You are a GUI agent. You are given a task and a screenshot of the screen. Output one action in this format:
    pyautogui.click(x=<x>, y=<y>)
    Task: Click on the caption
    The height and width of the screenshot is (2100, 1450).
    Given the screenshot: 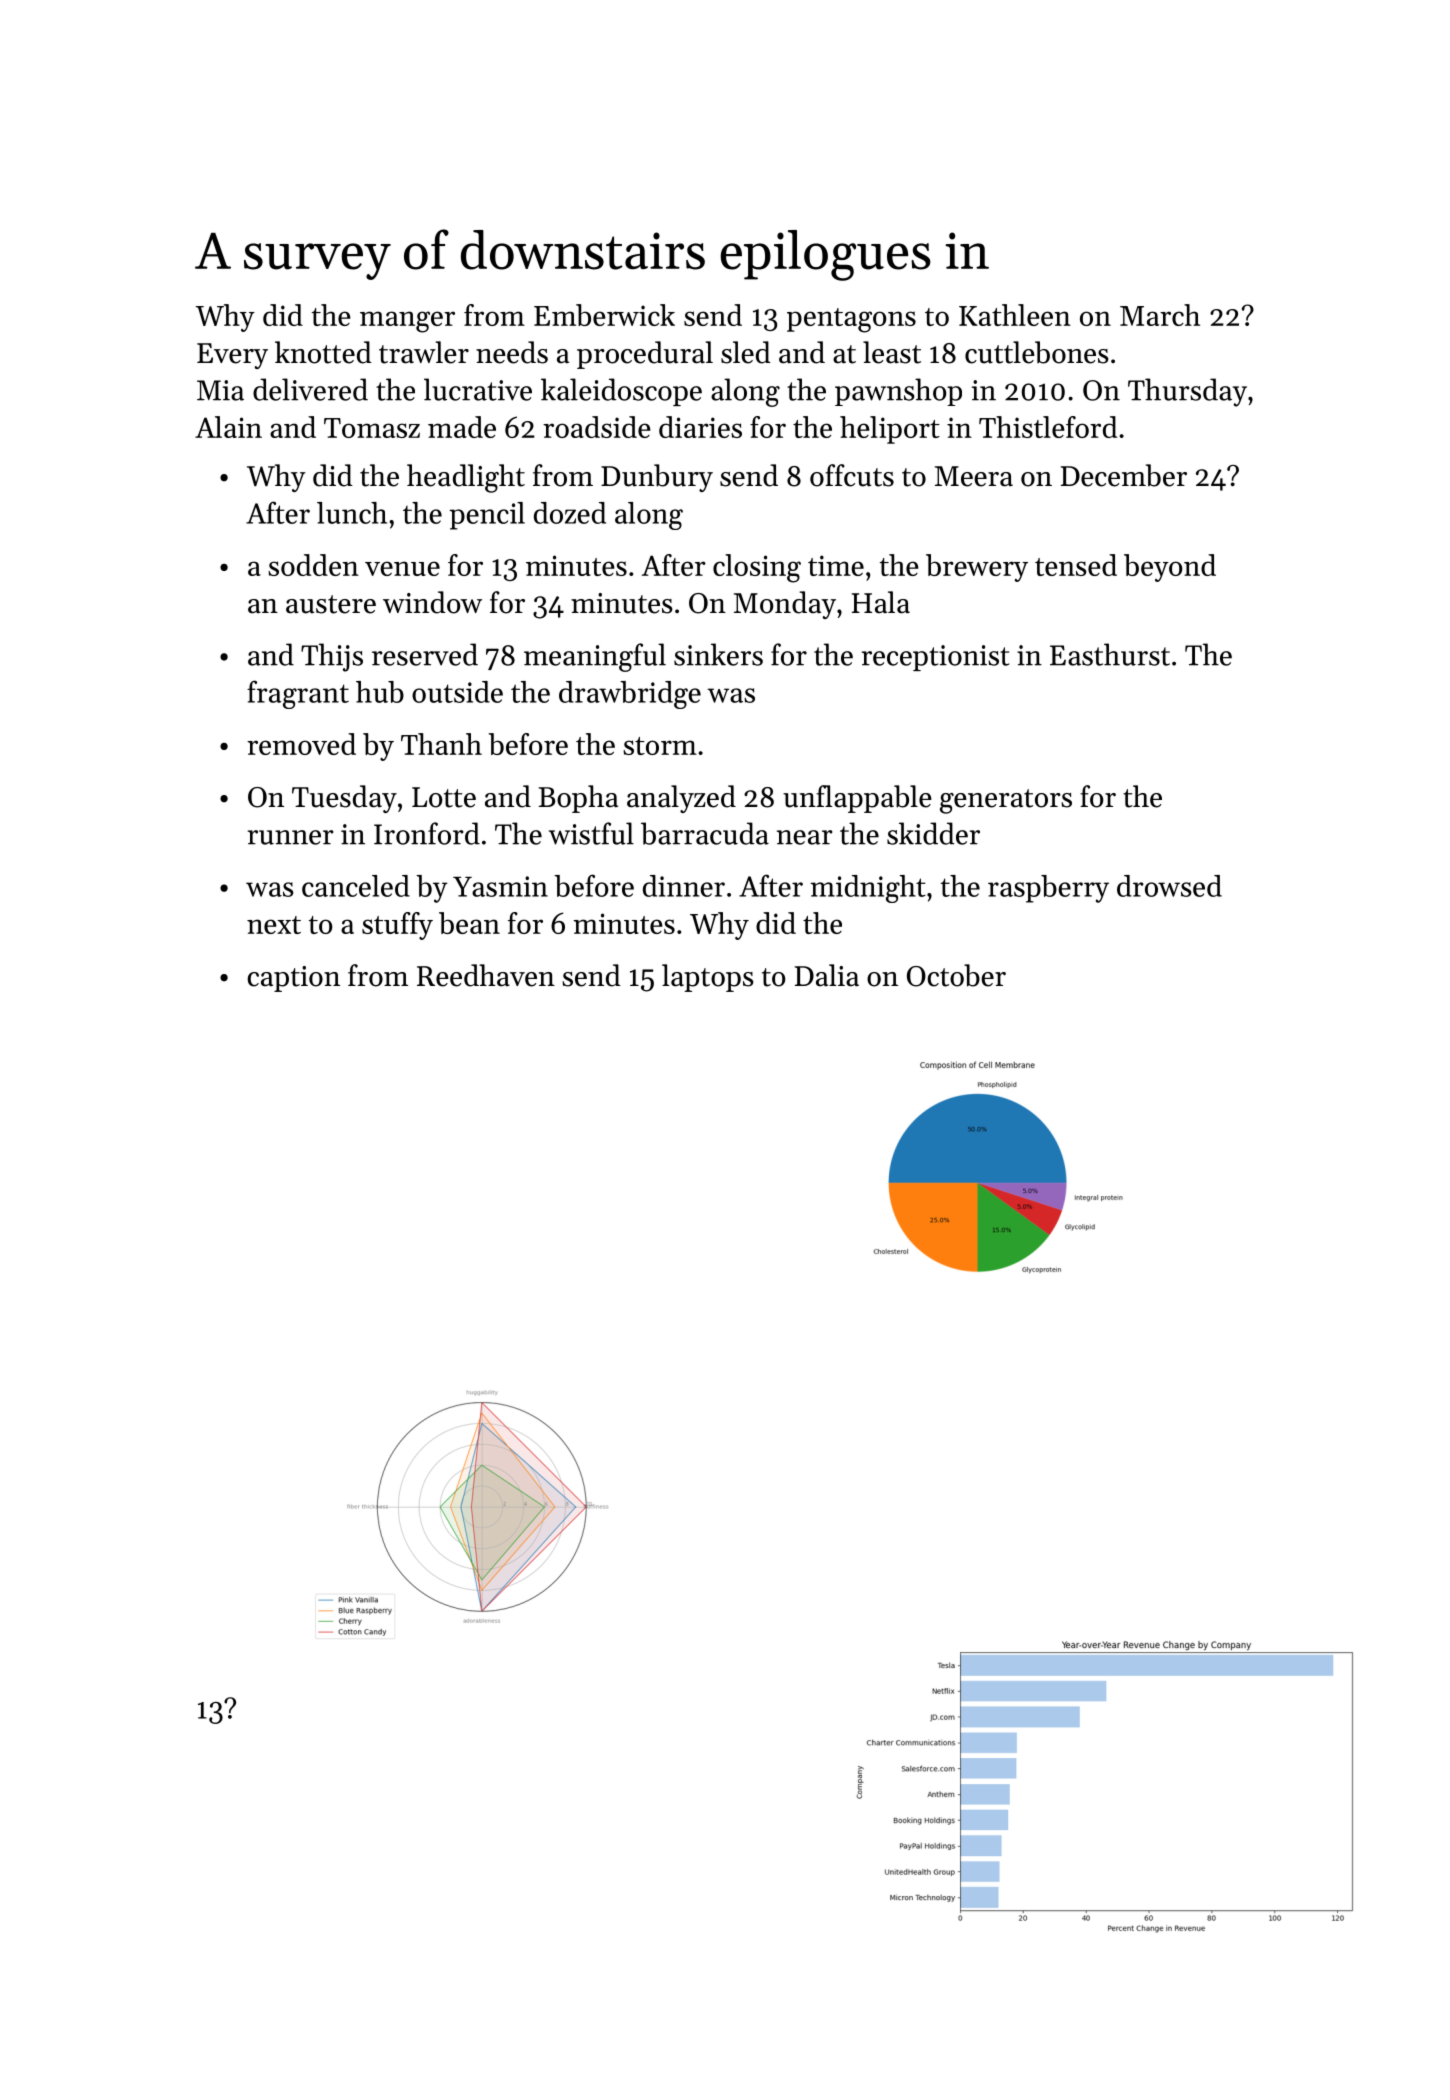 What is the action you would take?
    pyautogui.click(x=293, y=979)
